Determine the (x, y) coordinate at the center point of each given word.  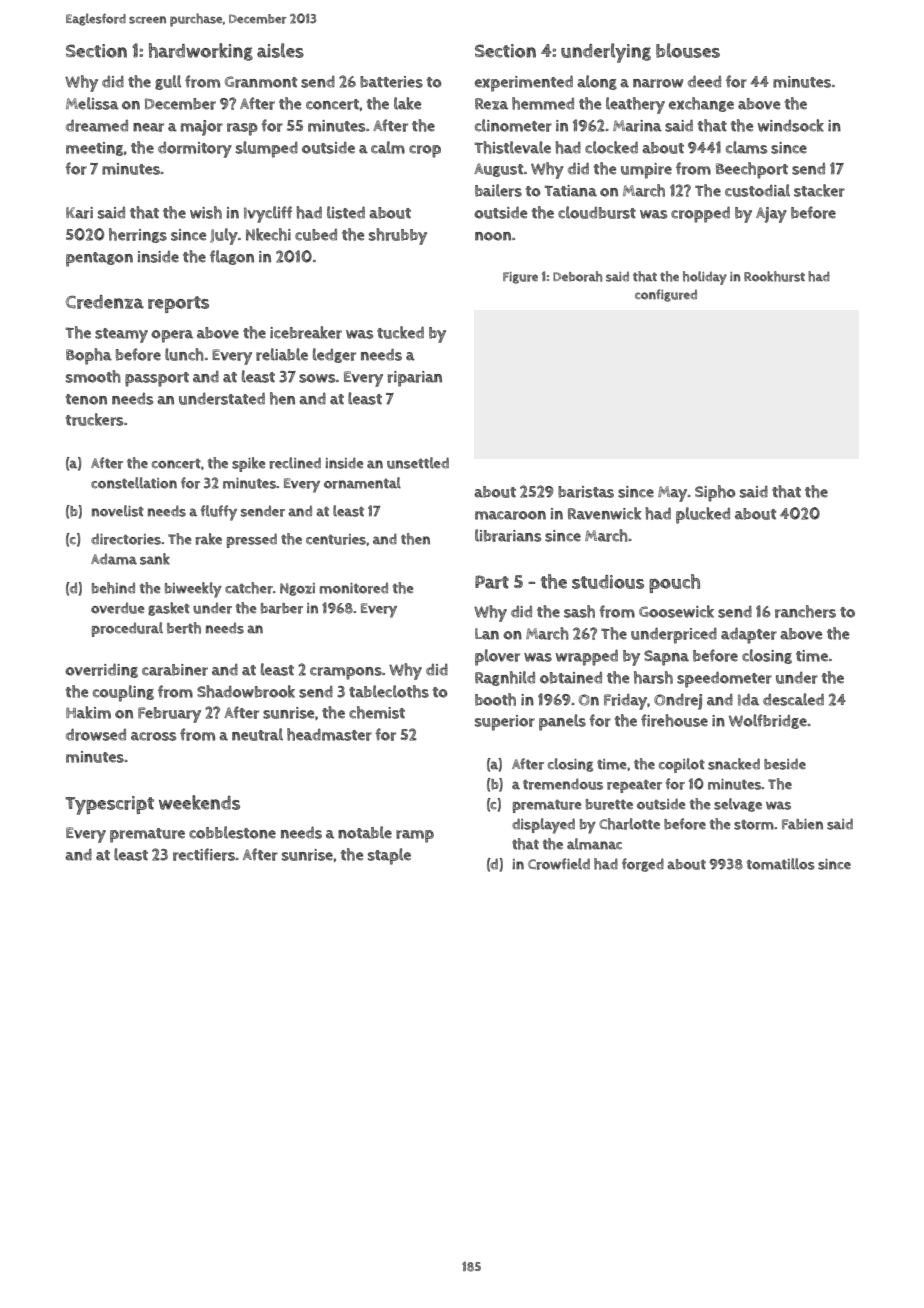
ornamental (362, 483)
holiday (705, 278)
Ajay (771, 215)
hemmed (543, 103)
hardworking (201, 52)
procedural (127, 629)
